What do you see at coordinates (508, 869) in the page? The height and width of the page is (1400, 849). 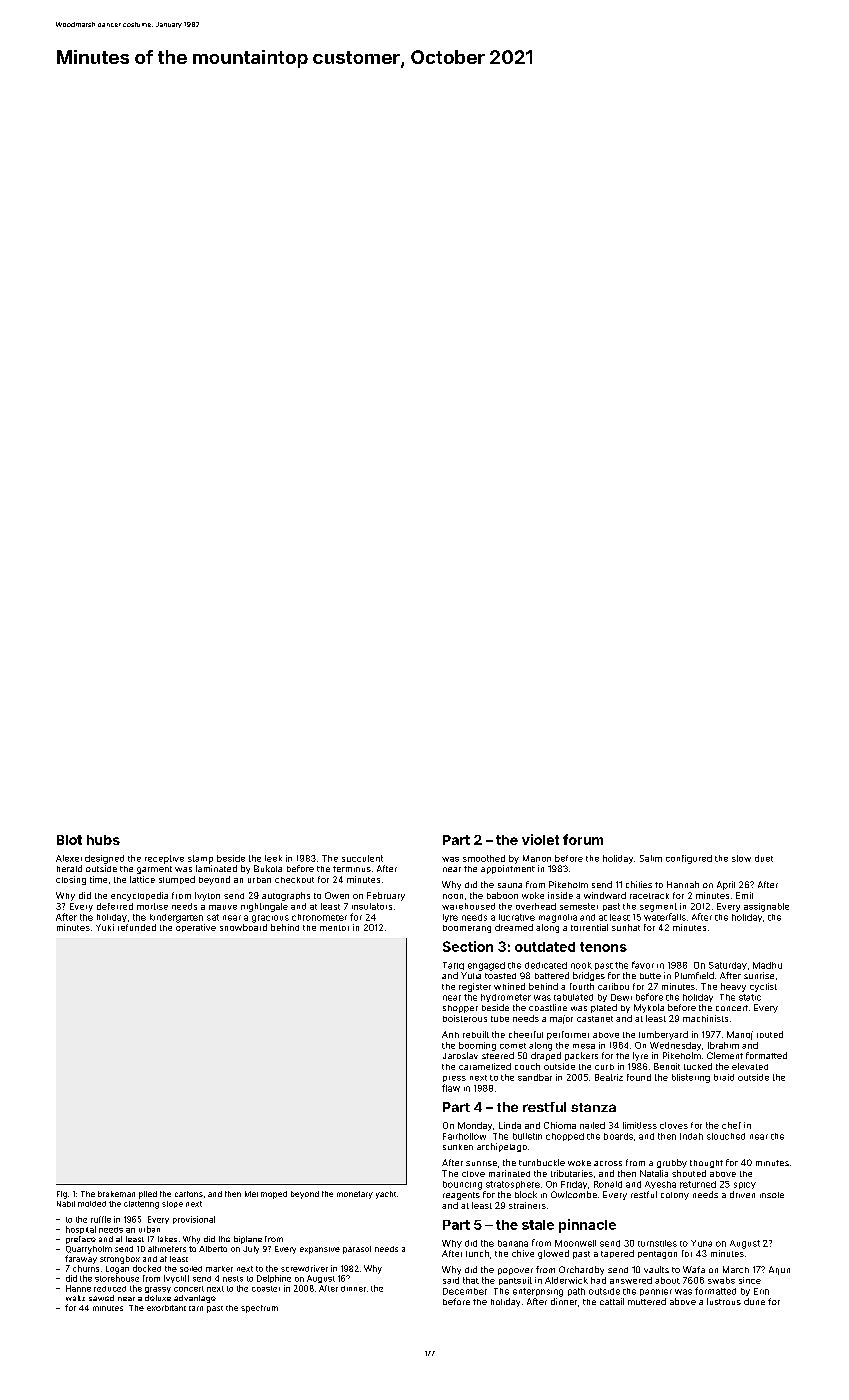 I see `appointment` at bounding box center [508, 869].
